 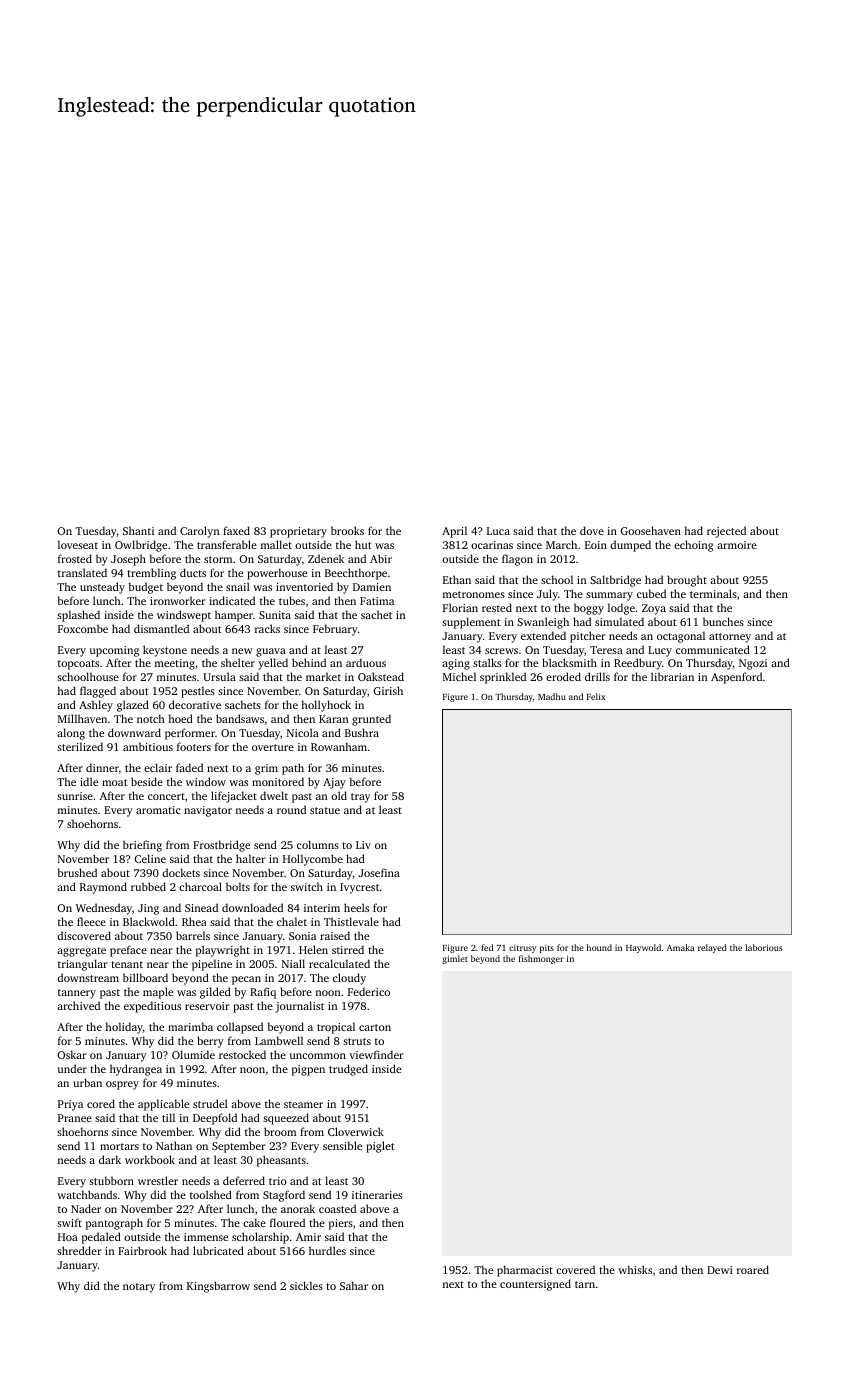 I want to click on sunrise, so click(x=75, y=796).
